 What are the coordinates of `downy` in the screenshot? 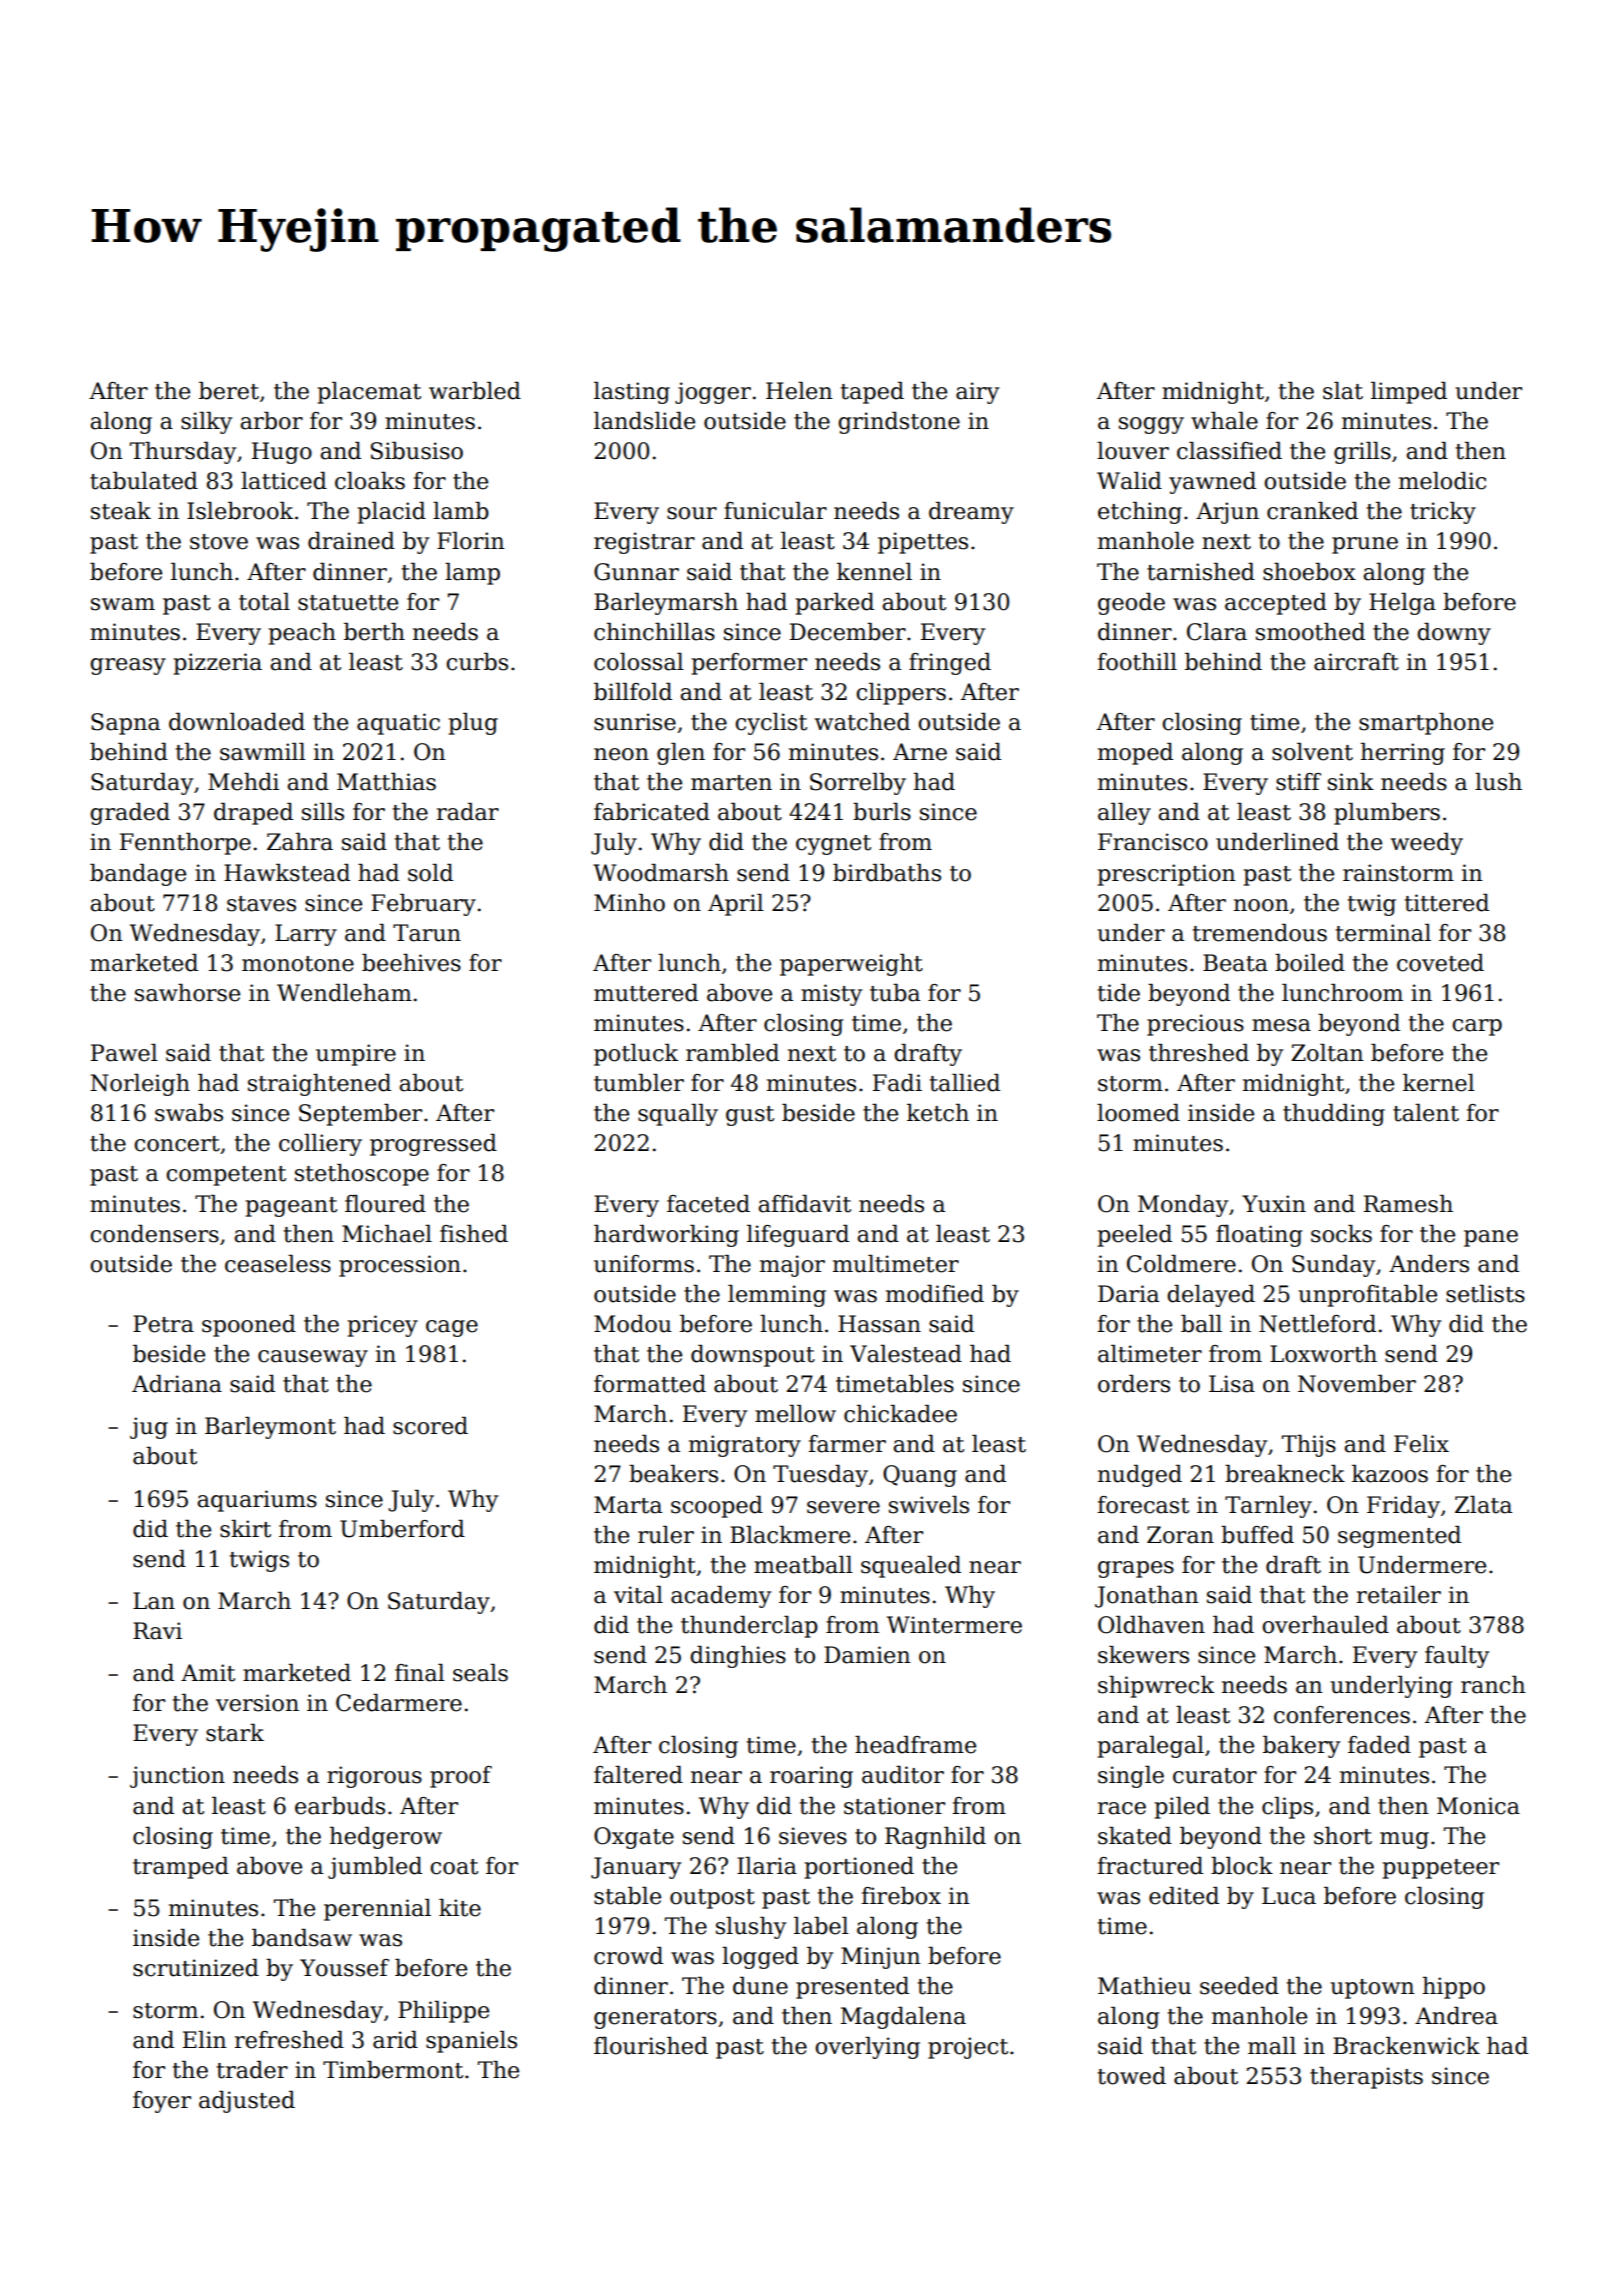 It's located at (1454, 634).
